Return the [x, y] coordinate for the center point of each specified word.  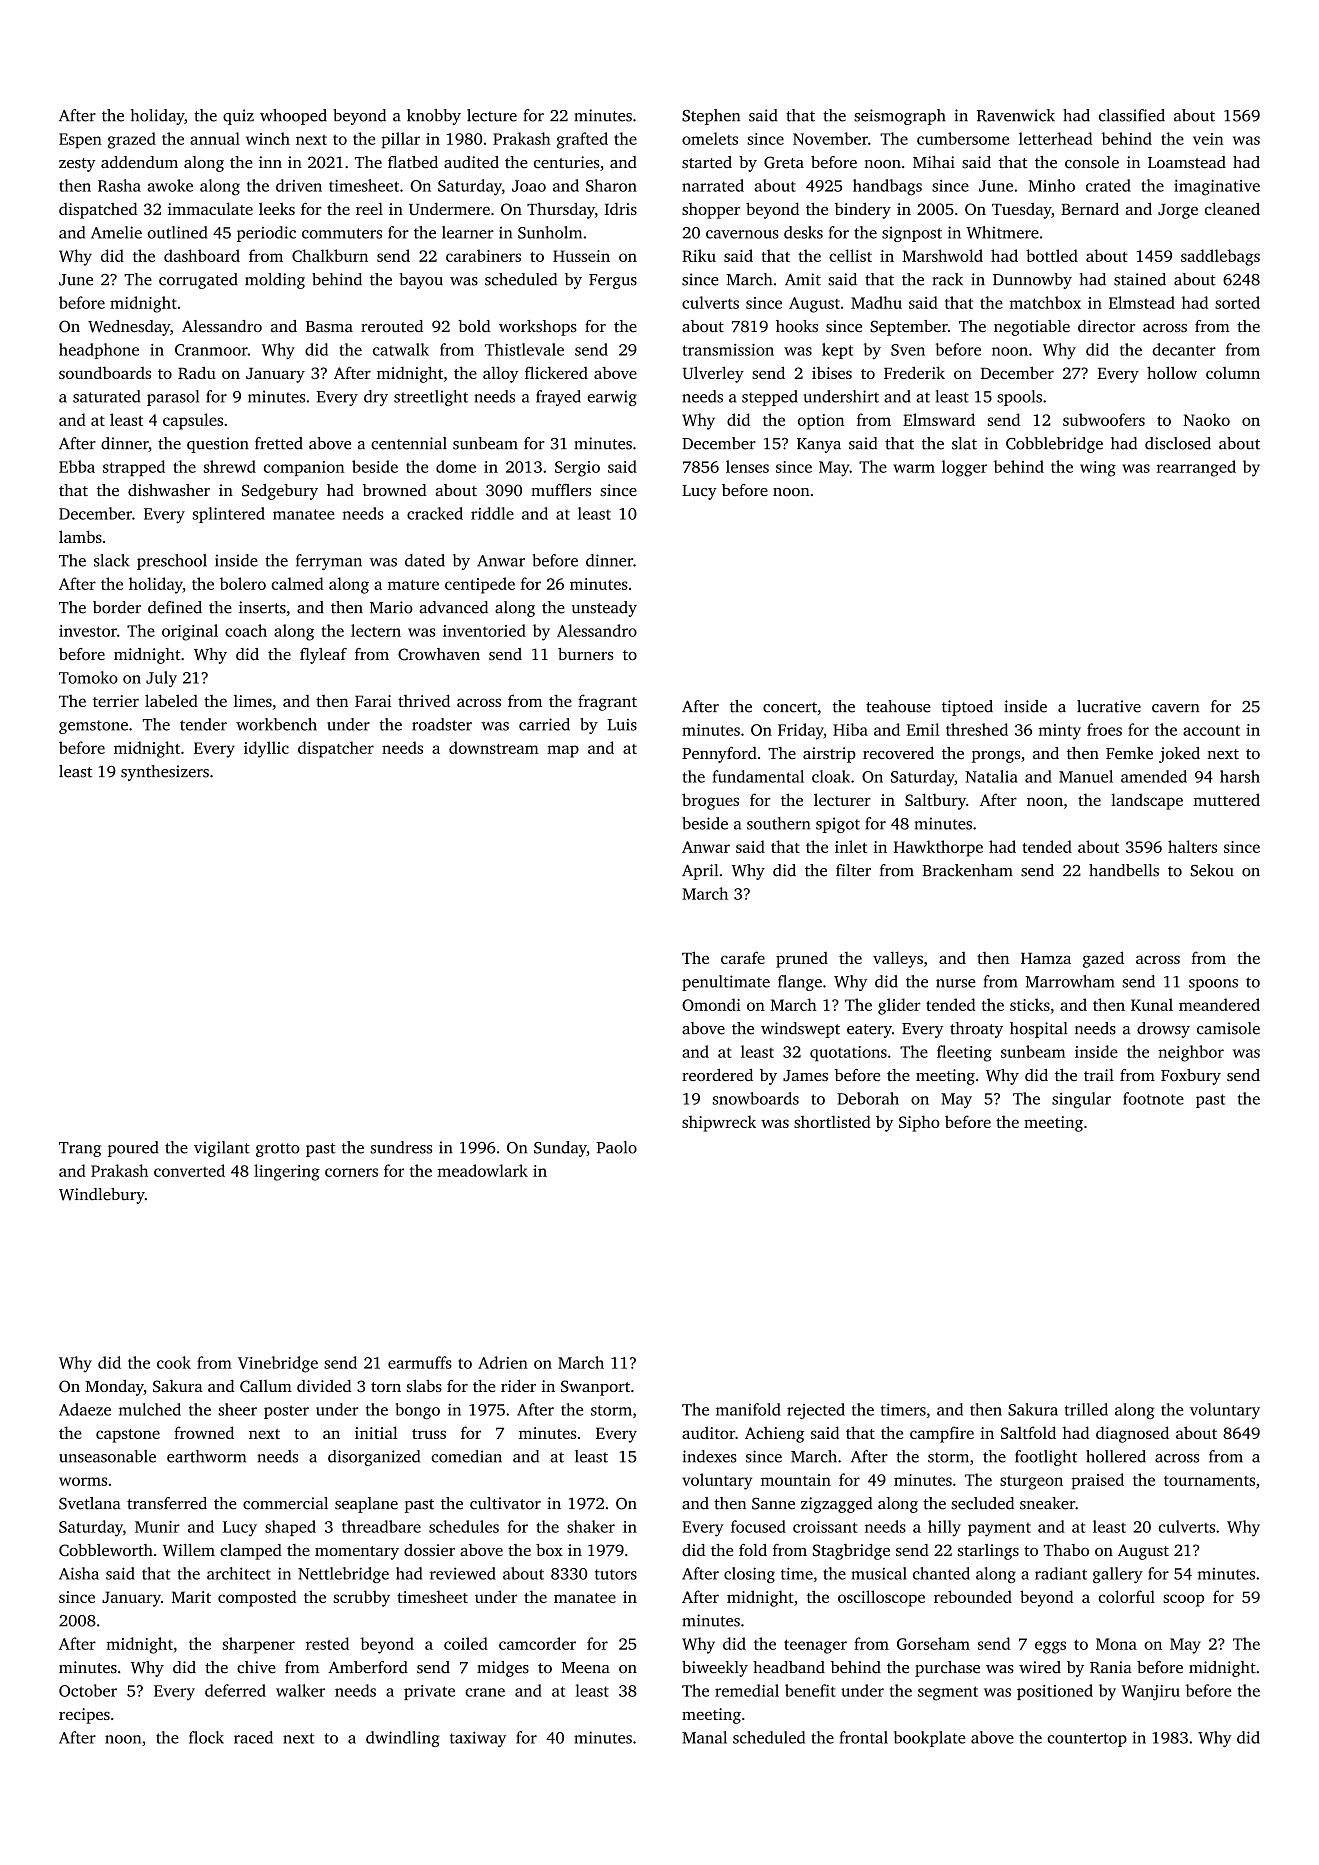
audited [471, 162]
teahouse [898, 706]
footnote [1153, 1098]
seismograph [900, 117]
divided [324, 1386]
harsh [1240, 776]
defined [175, 607]
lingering [287, 1172]
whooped [293, 117]
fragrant [607, 702]
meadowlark [482, 1170]
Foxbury [1191, 1077]
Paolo [616, 1147]
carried [544, 724]
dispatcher [336, 749]
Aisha [79, 1573]
